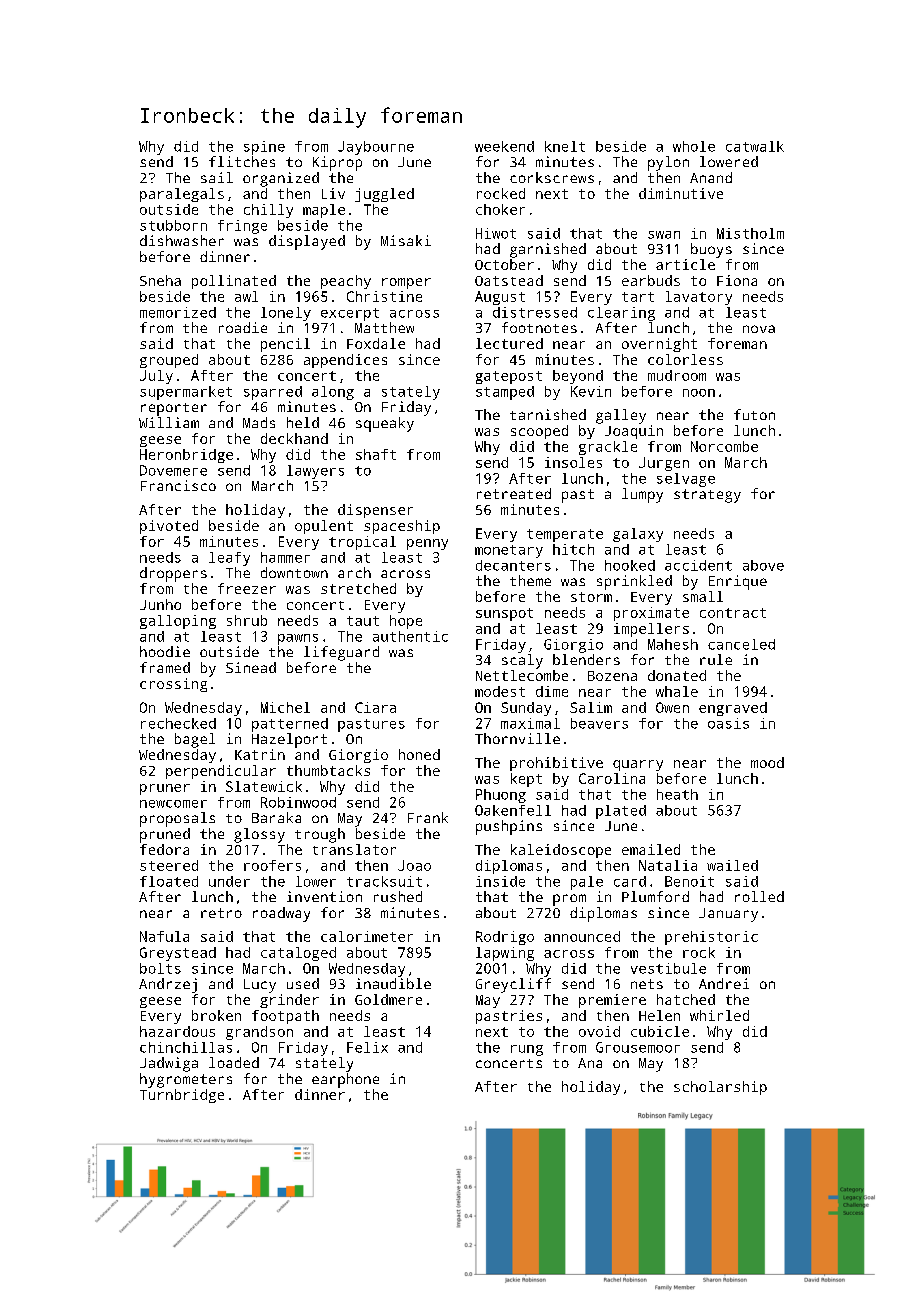 Image resolution: width=924 pixels, height=1314 pixels. Describe the element at coordinates (699, 393) in the screenshot. I see `noon` at that location.
